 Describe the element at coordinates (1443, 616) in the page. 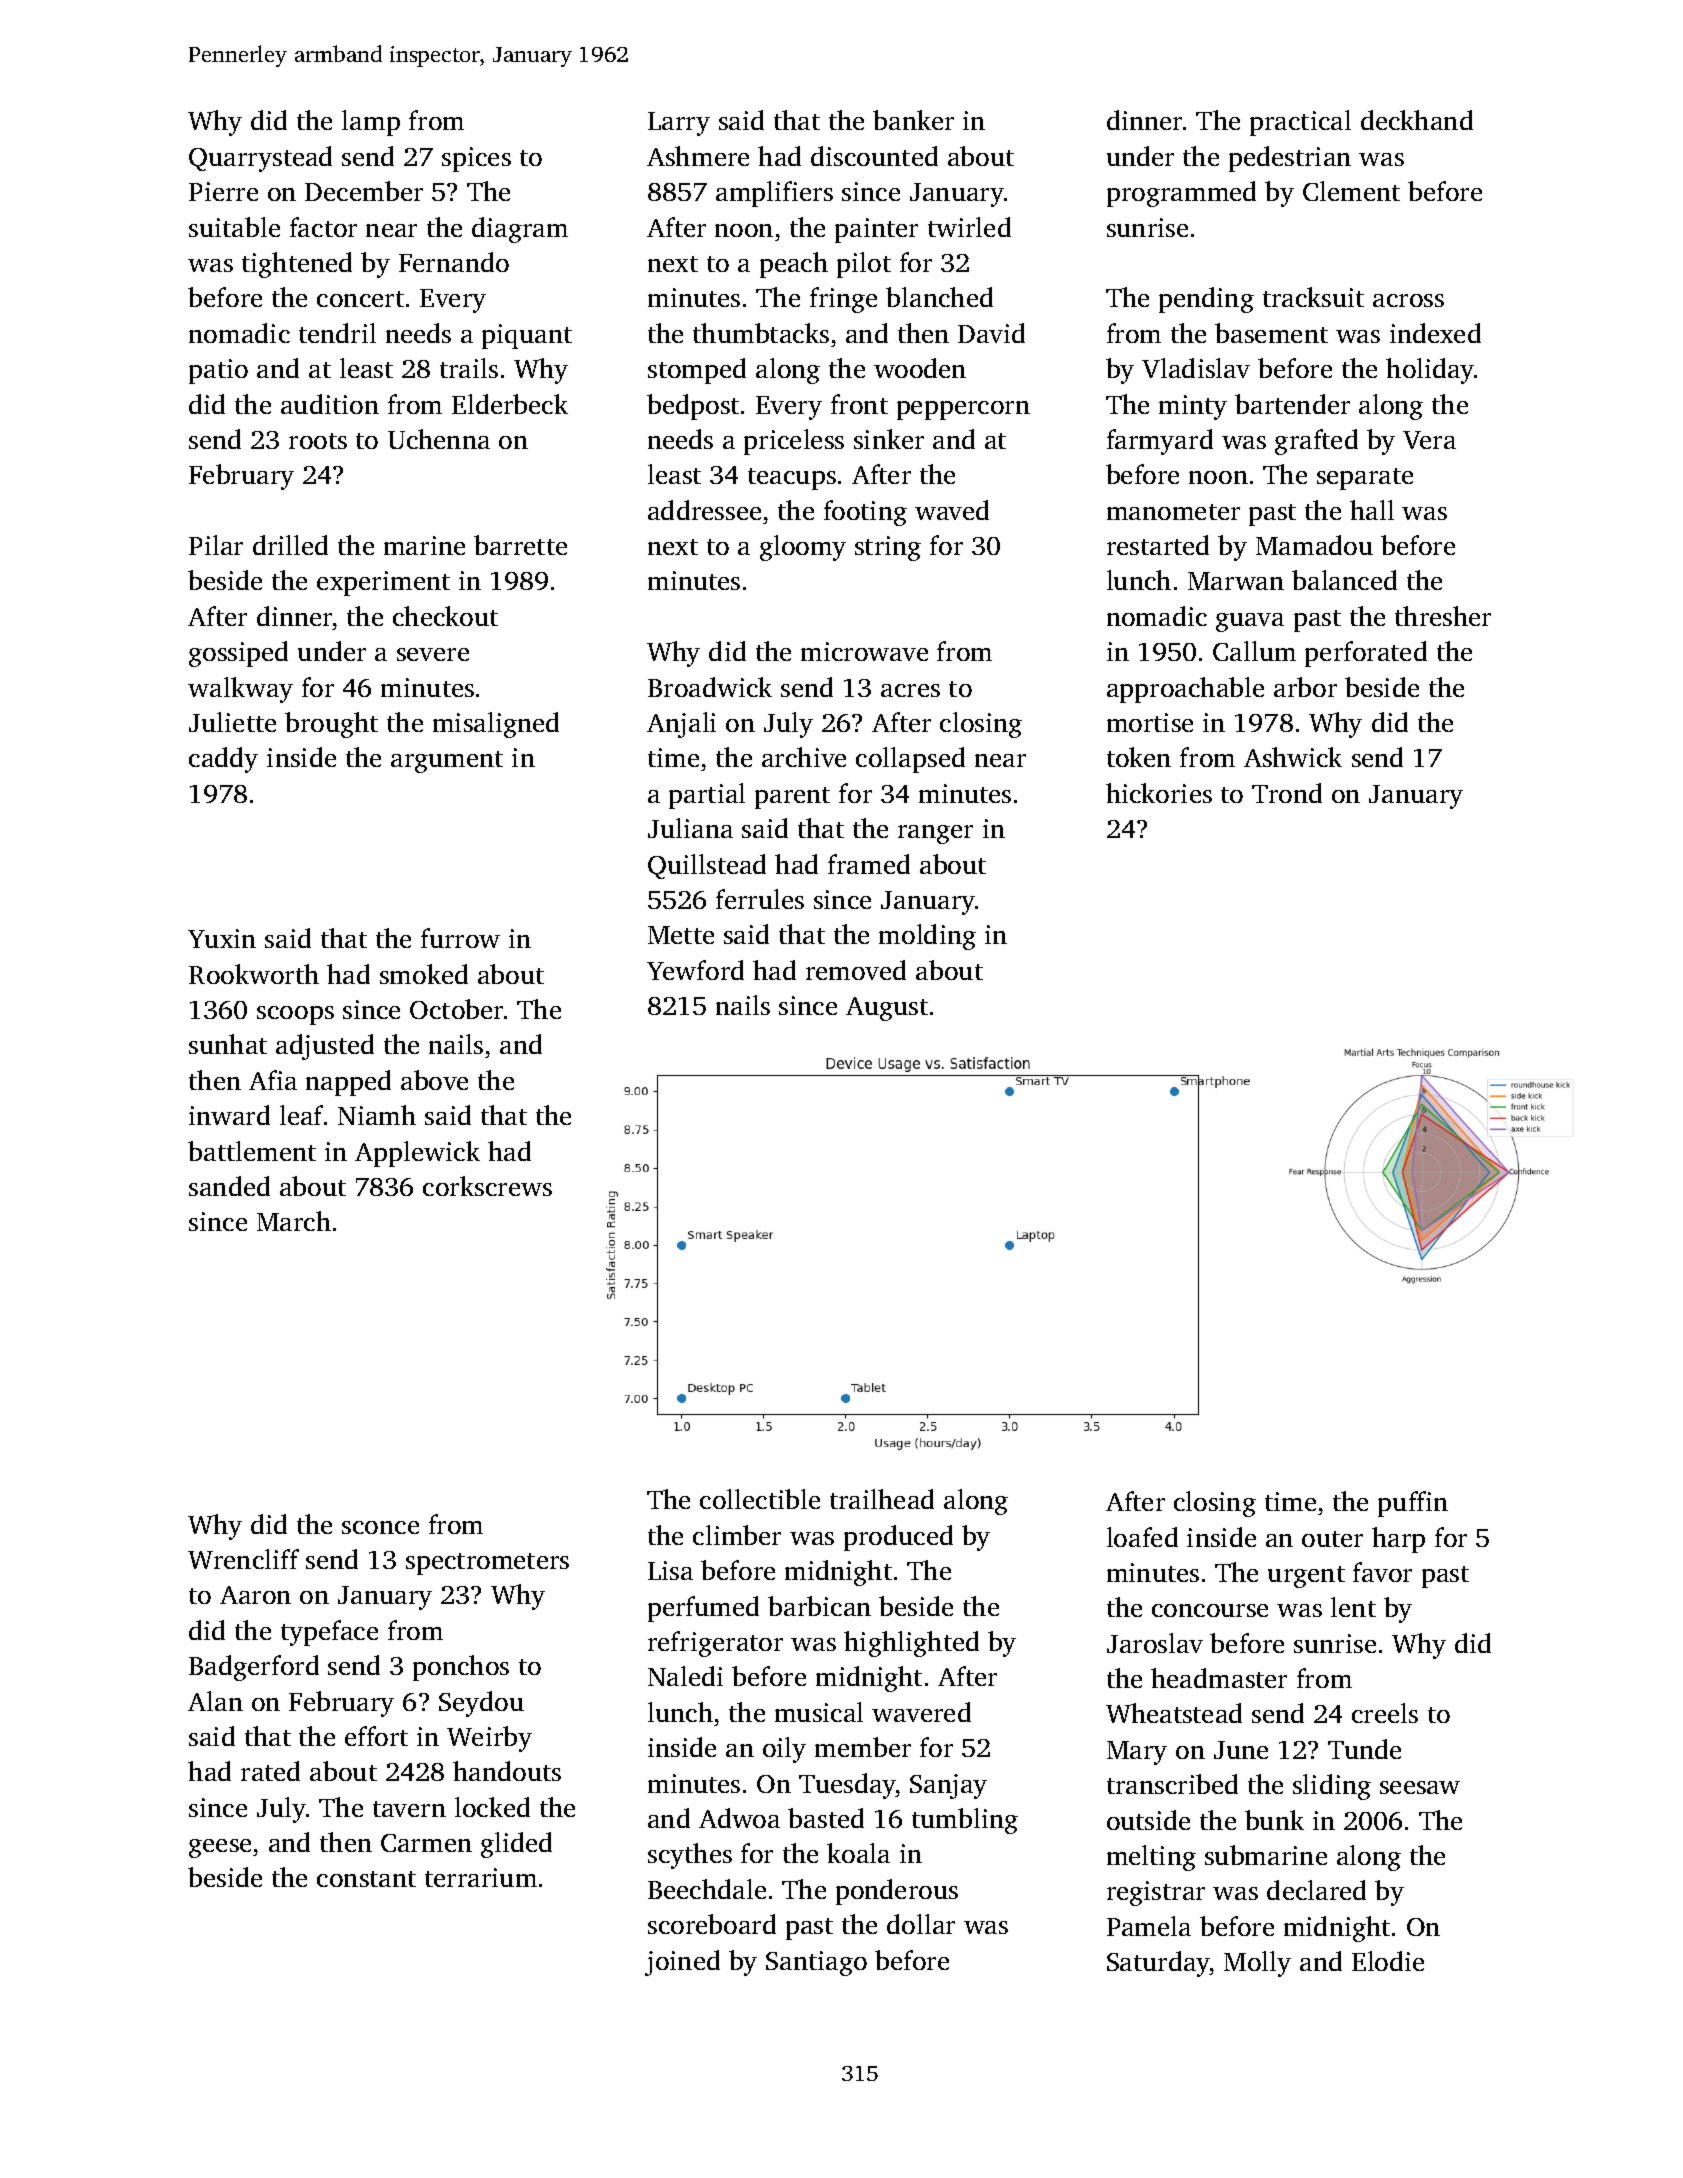

I see `thresher` at that location.
